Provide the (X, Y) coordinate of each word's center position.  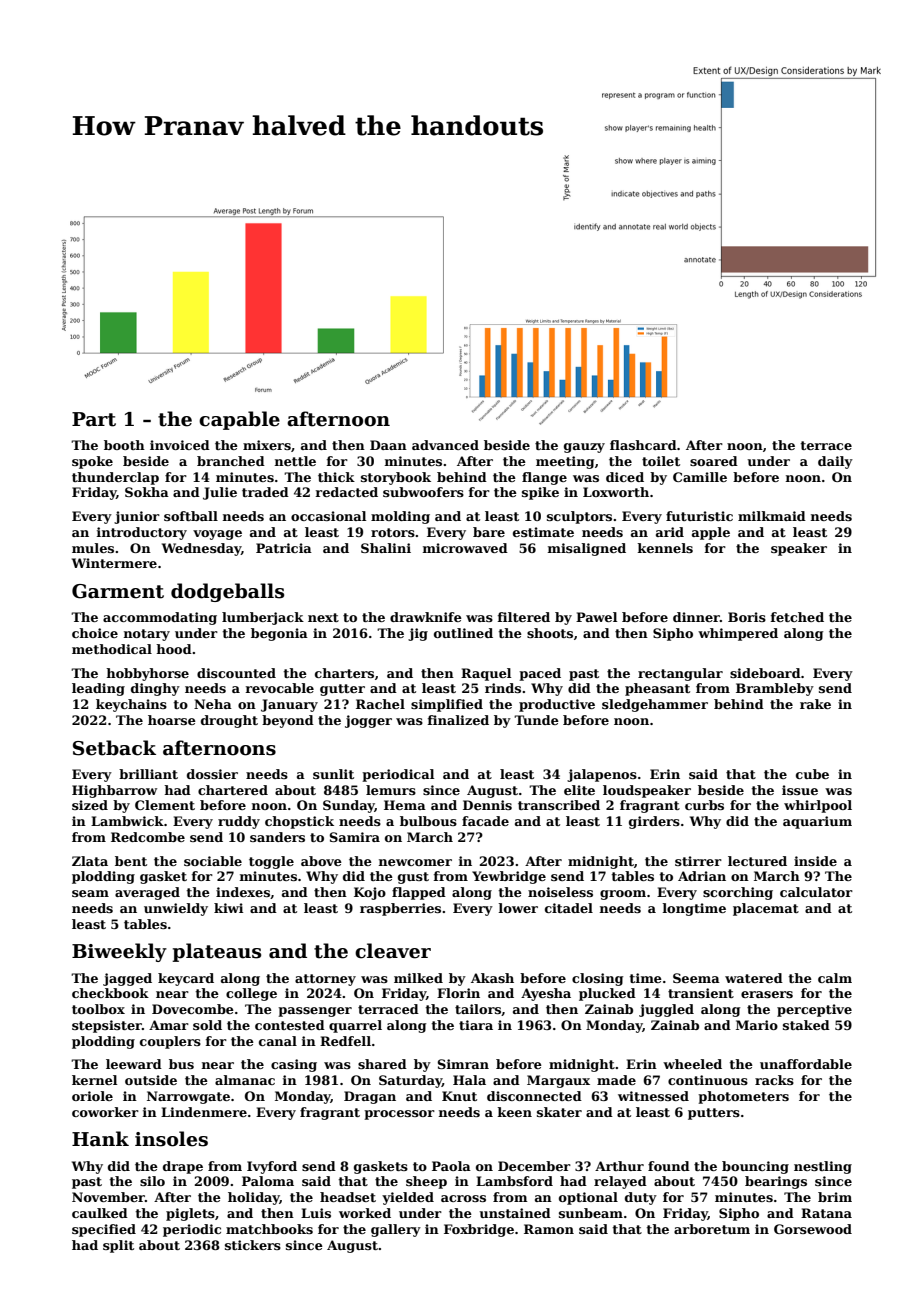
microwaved (465, 548)
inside (815, 861)
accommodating (160, 618)
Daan (388, 445)
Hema (405, 805)
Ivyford (272, 1167)
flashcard (643, 445)
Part (94, 419)
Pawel (596, 617)
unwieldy (176, 909)
